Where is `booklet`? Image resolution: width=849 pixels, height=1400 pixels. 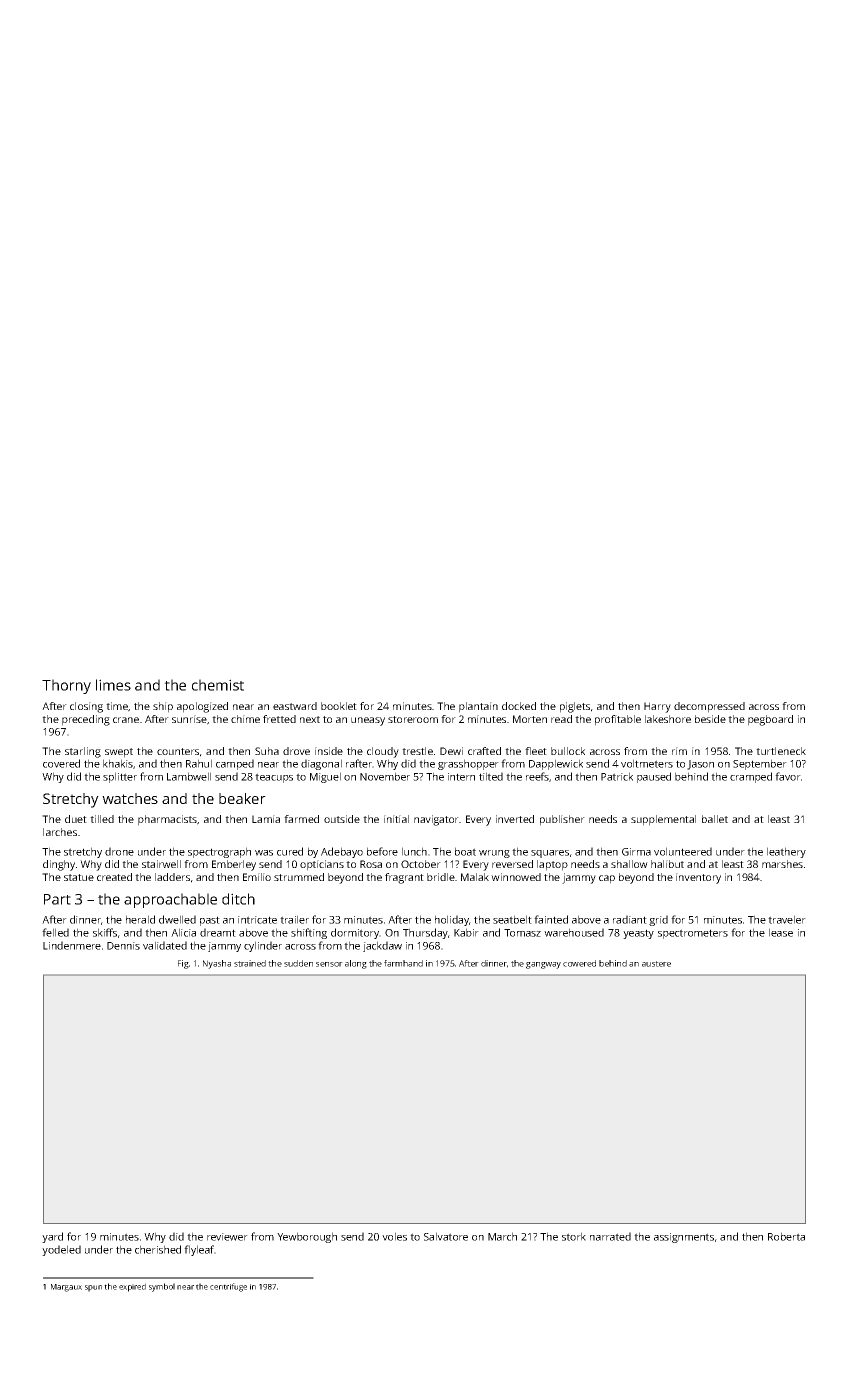
booklet is located at coordinates (339, 706).
